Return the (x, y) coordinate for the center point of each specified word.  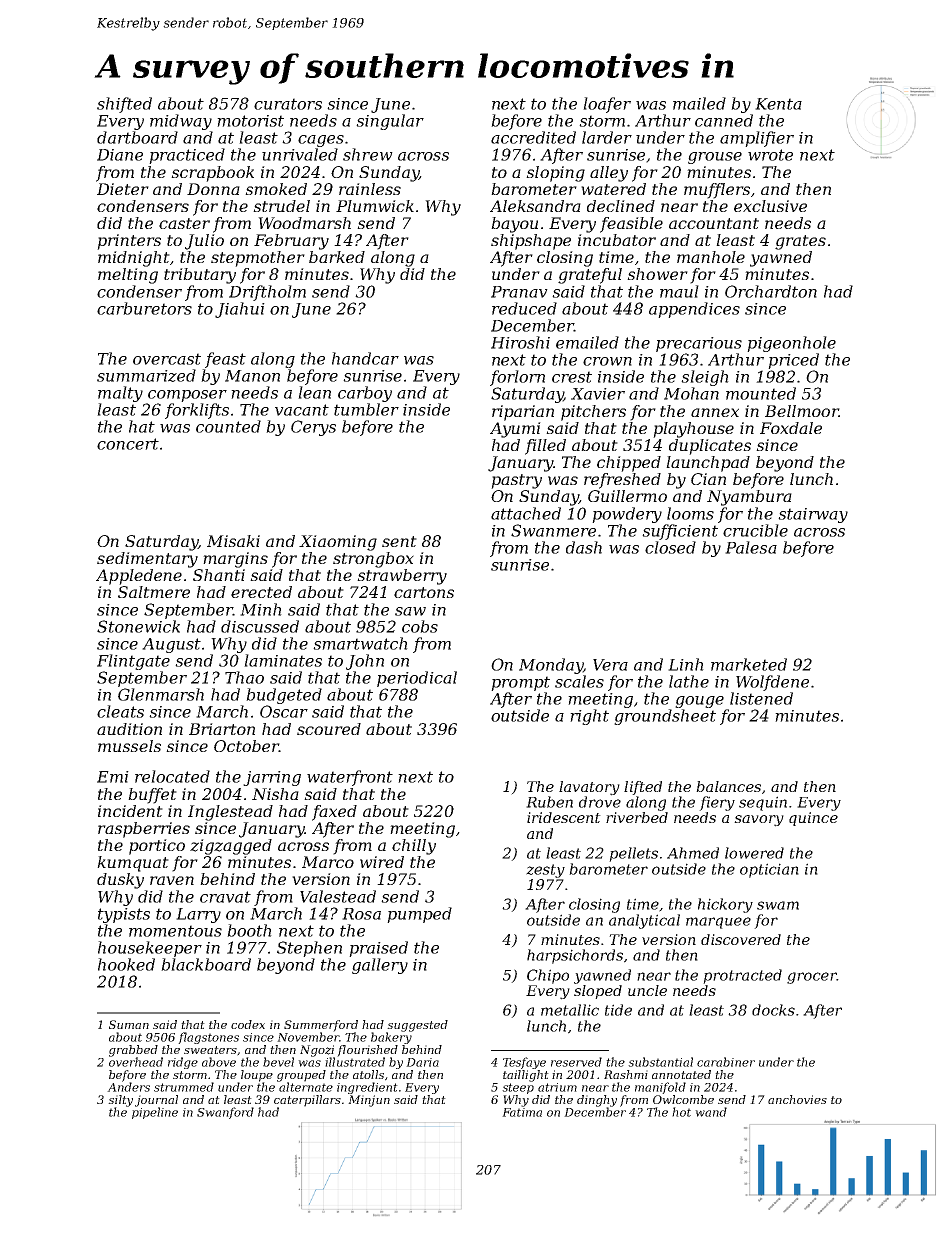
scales (579, 681)
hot (681, 1112)
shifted (124, 105)
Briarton (222, 729)
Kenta (778, 104)
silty (120, 1101)
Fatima (522, 1112)
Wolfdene (772, 683)
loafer (607, 105)
